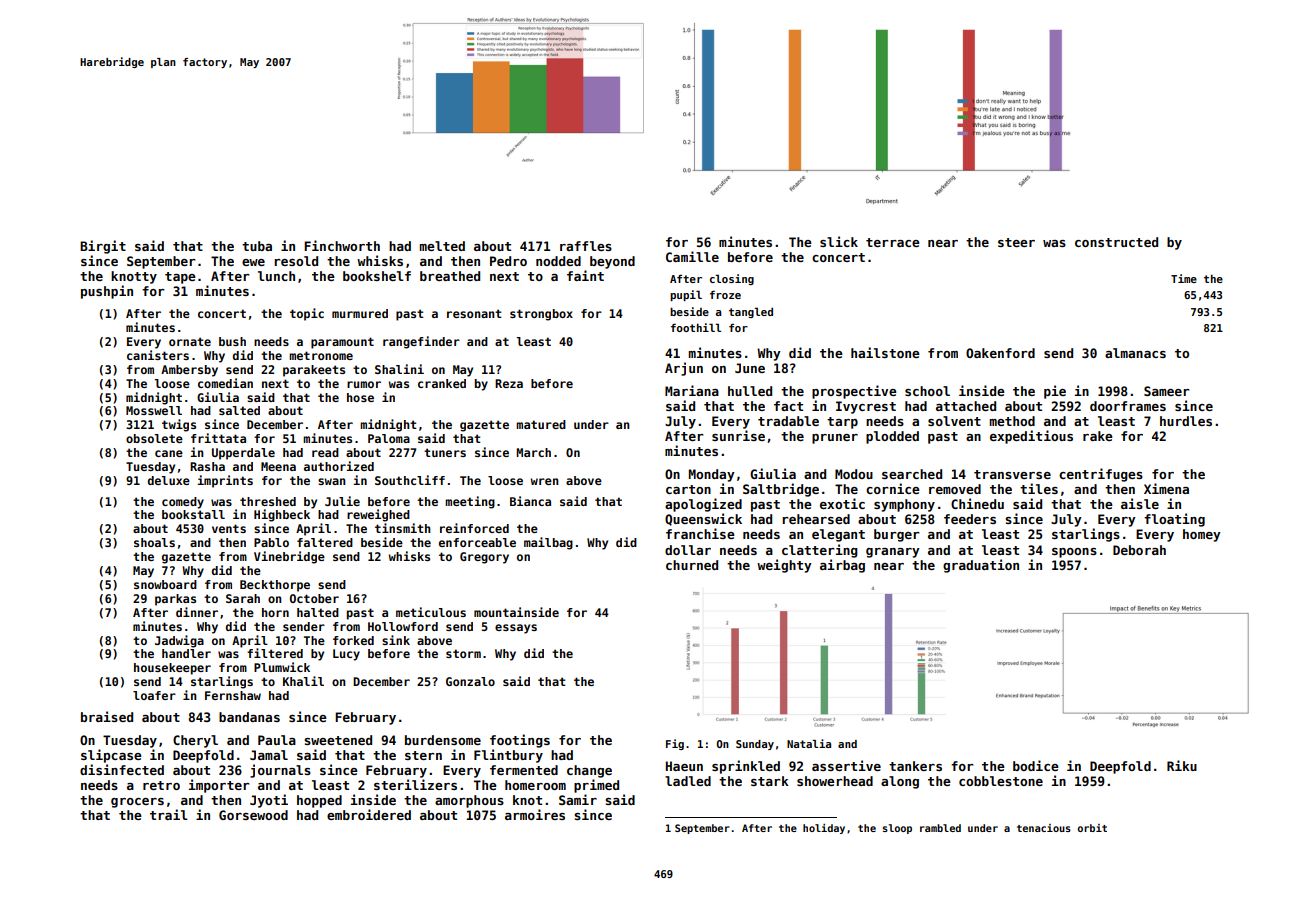 This image has width=1308, height=924. I want to click on trail, so click(169, 814).
